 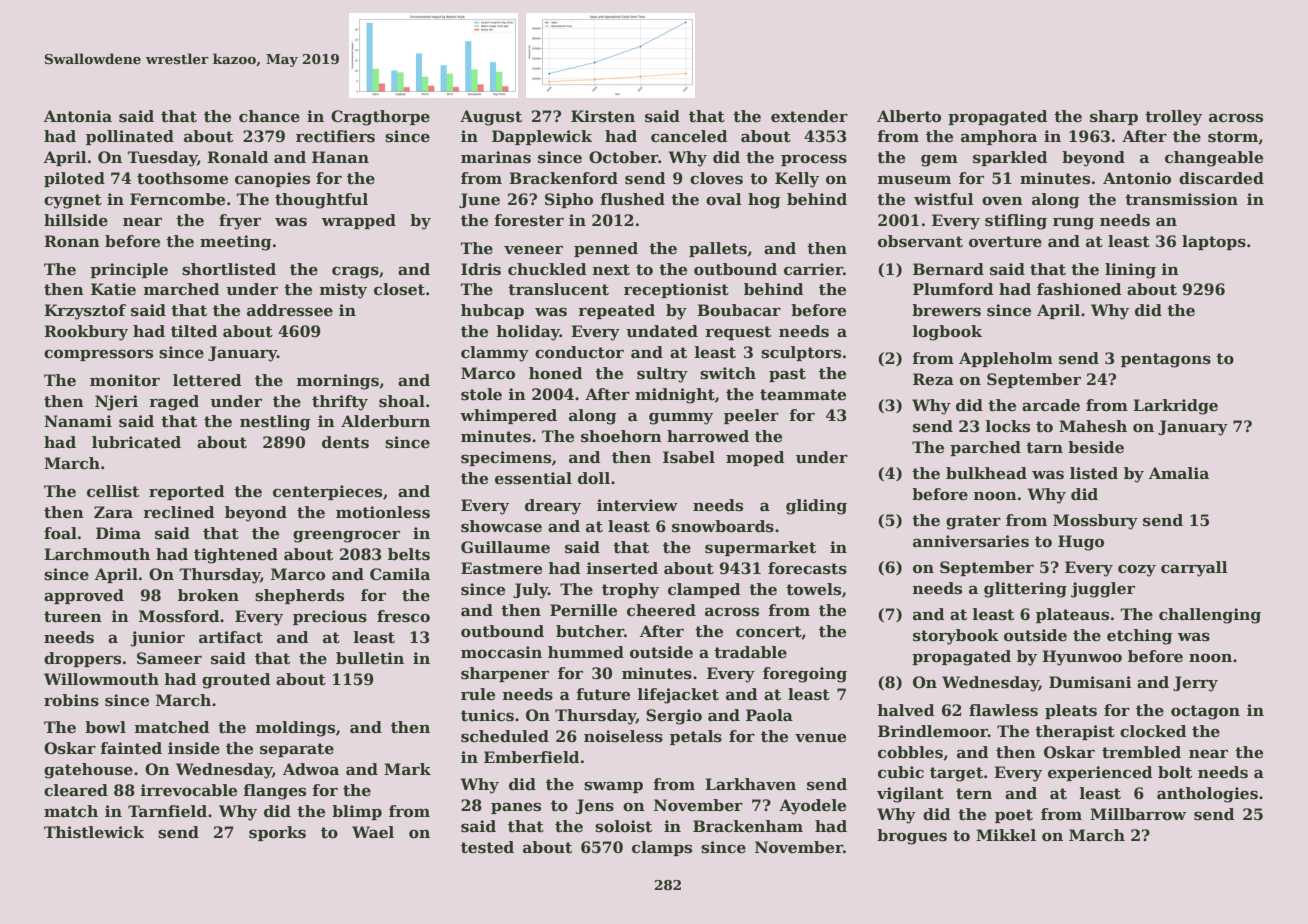 I want to click on Kirsten, so click(x=603, y=116).
